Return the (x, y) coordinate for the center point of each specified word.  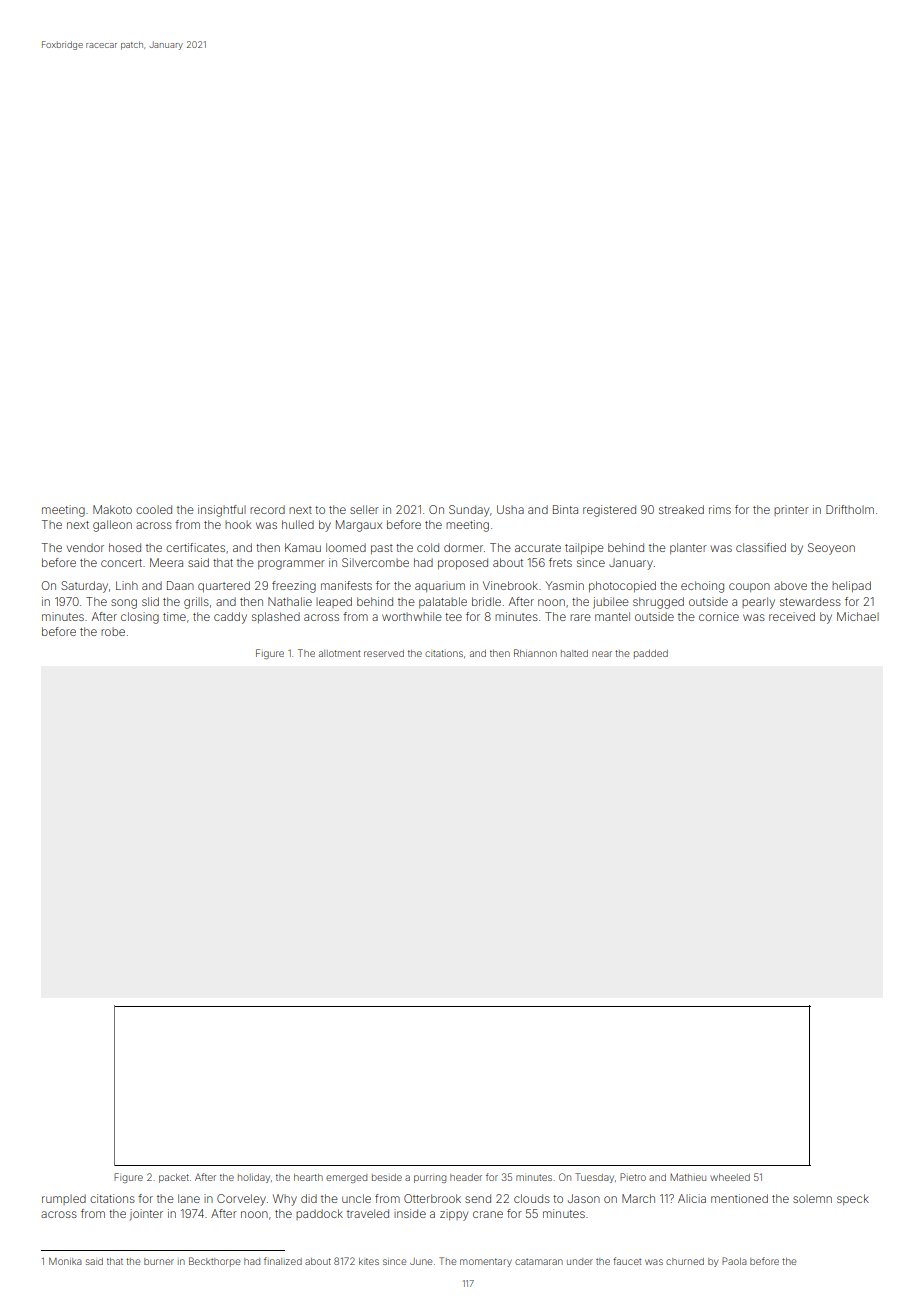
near (602, 654)
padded (651, 654)
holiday (254, 1178)
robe (113, 632)
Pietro (633, 1177)
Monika (65, 1261)
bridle (486, 601)
